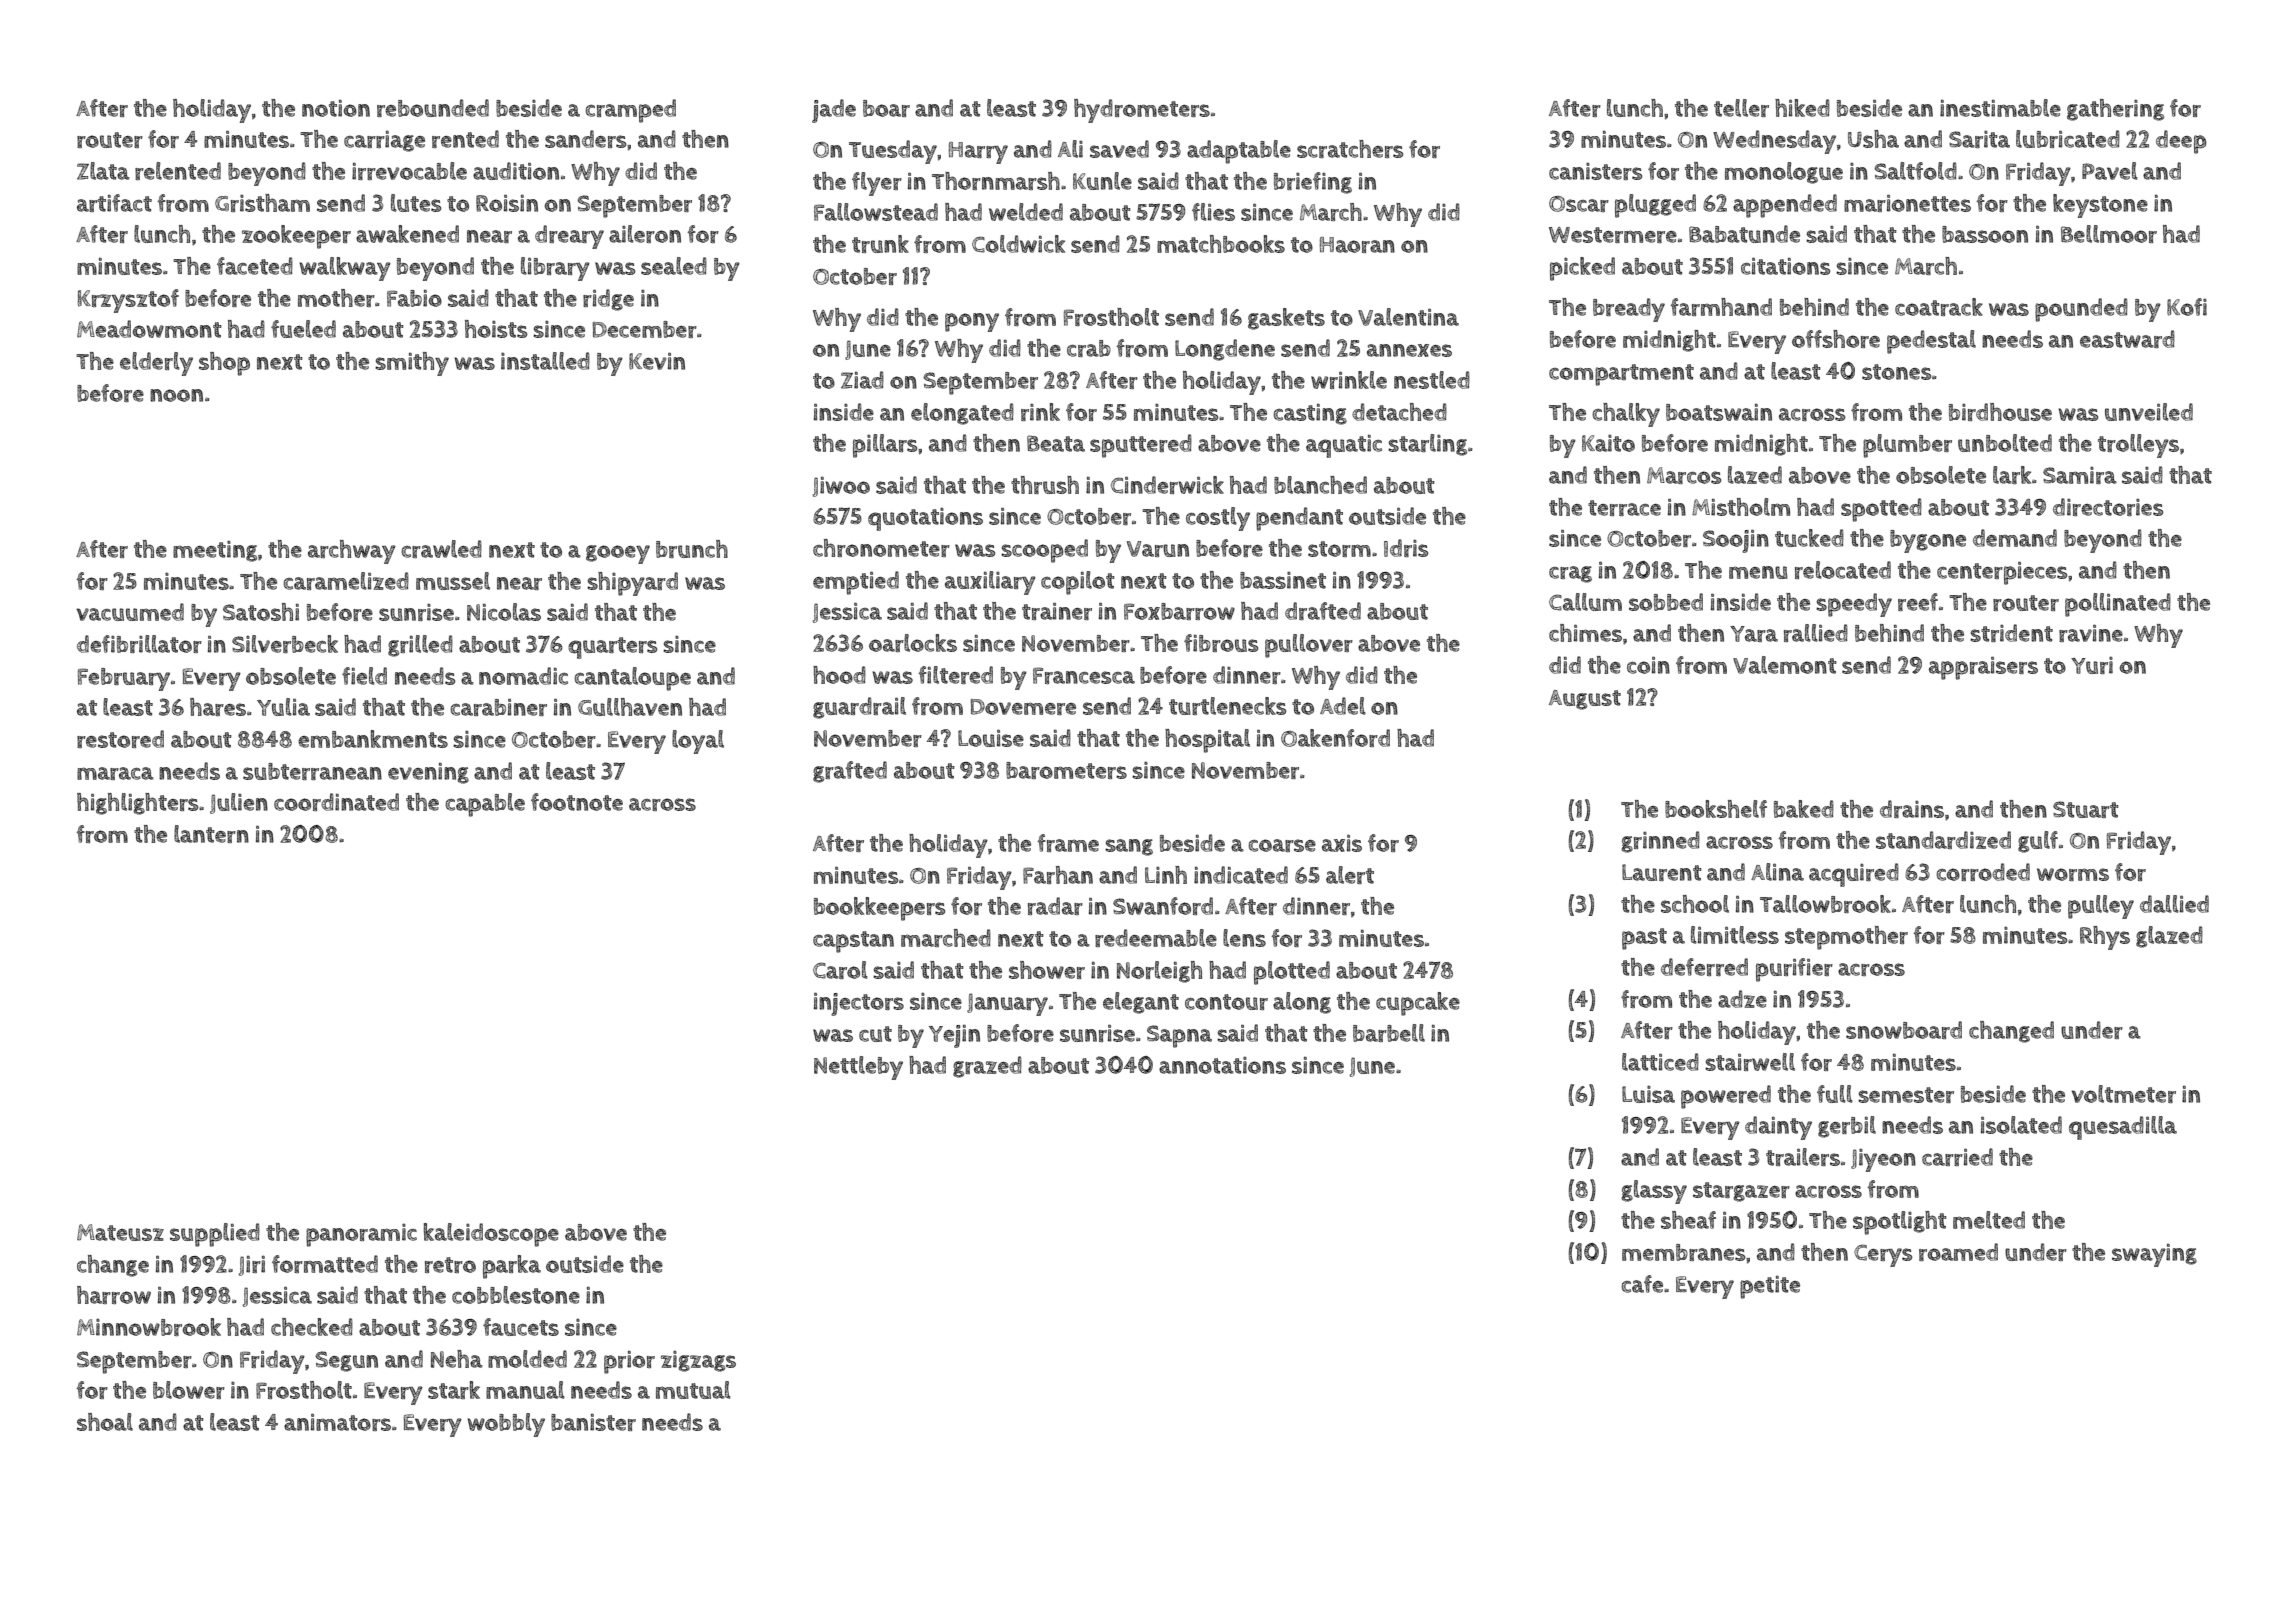 The image size is (2292, 1620). Describe the element at coordinates (1142, 111) in the image. I see `hydrometers` at that location.
